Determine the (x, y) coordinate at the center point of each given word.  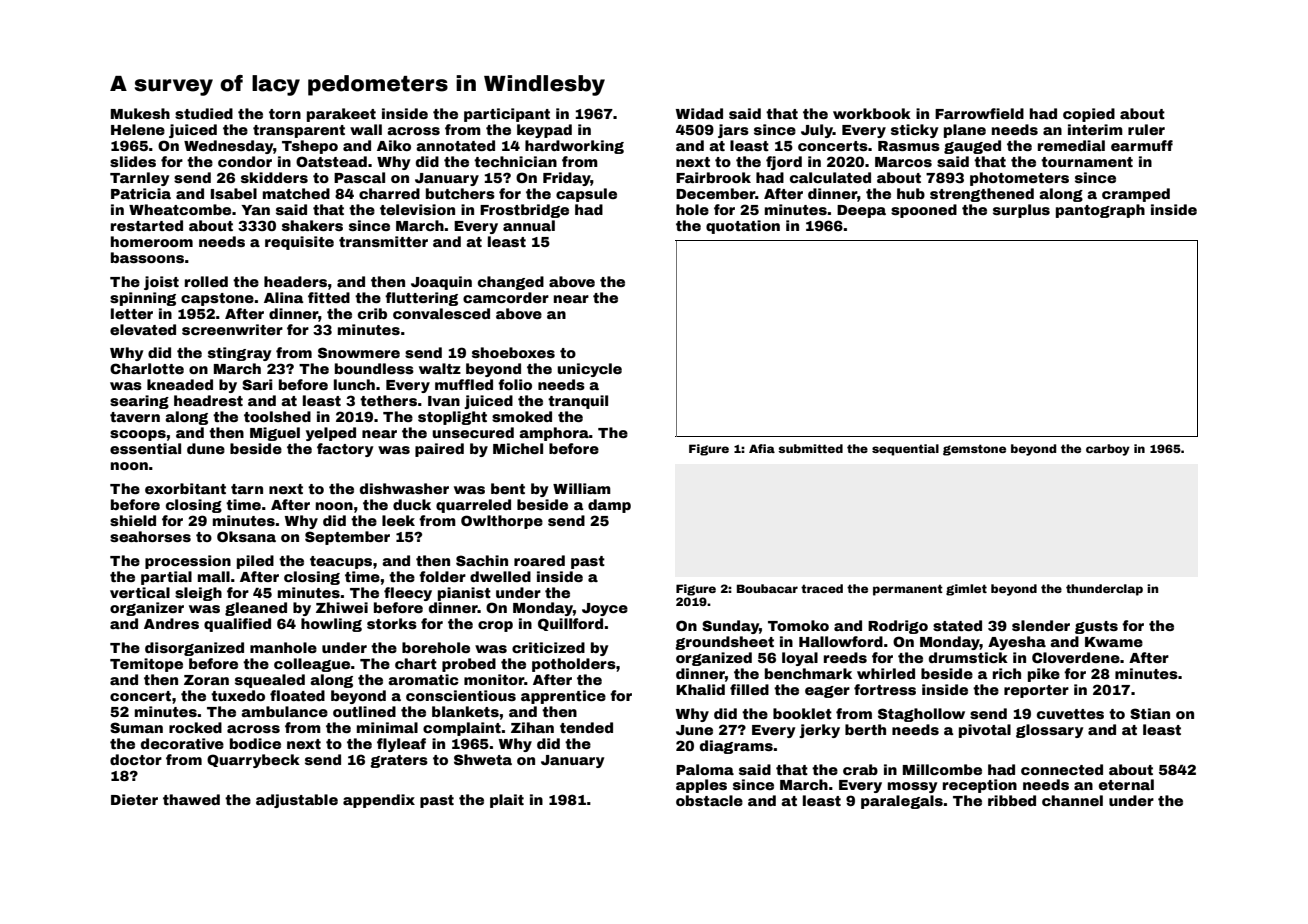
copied (1089, 115)
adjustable (297, 801)
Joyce (605, 609)
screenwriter (232, 329)
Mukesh (140, 113)
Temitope (146, 665)
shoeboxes (513, 352)
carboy (1108, 450)
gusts (1096, 627)
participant (507, 115)
